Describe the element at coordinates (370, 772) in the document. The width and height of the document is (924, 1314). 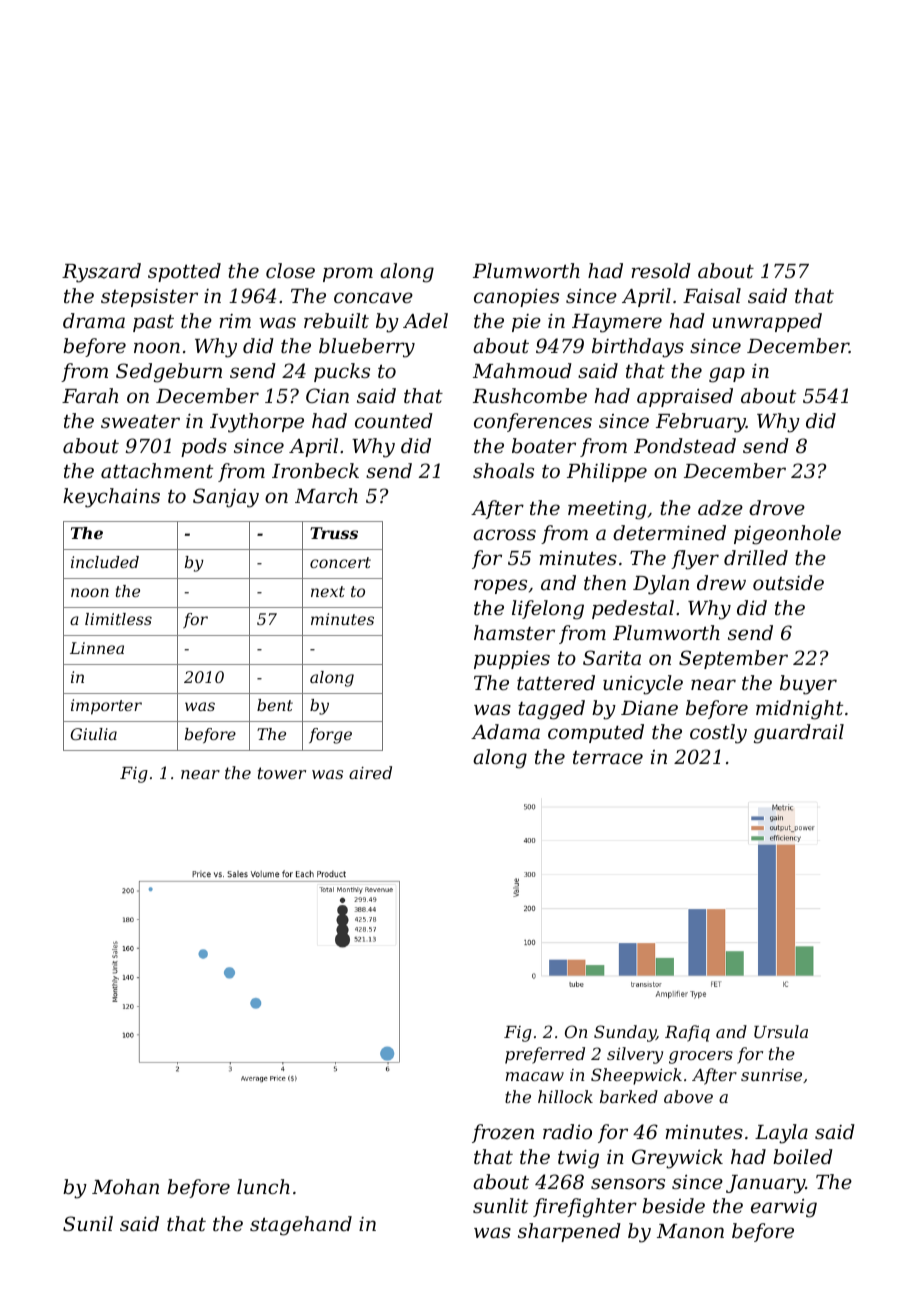
I see `aired` at that location.
